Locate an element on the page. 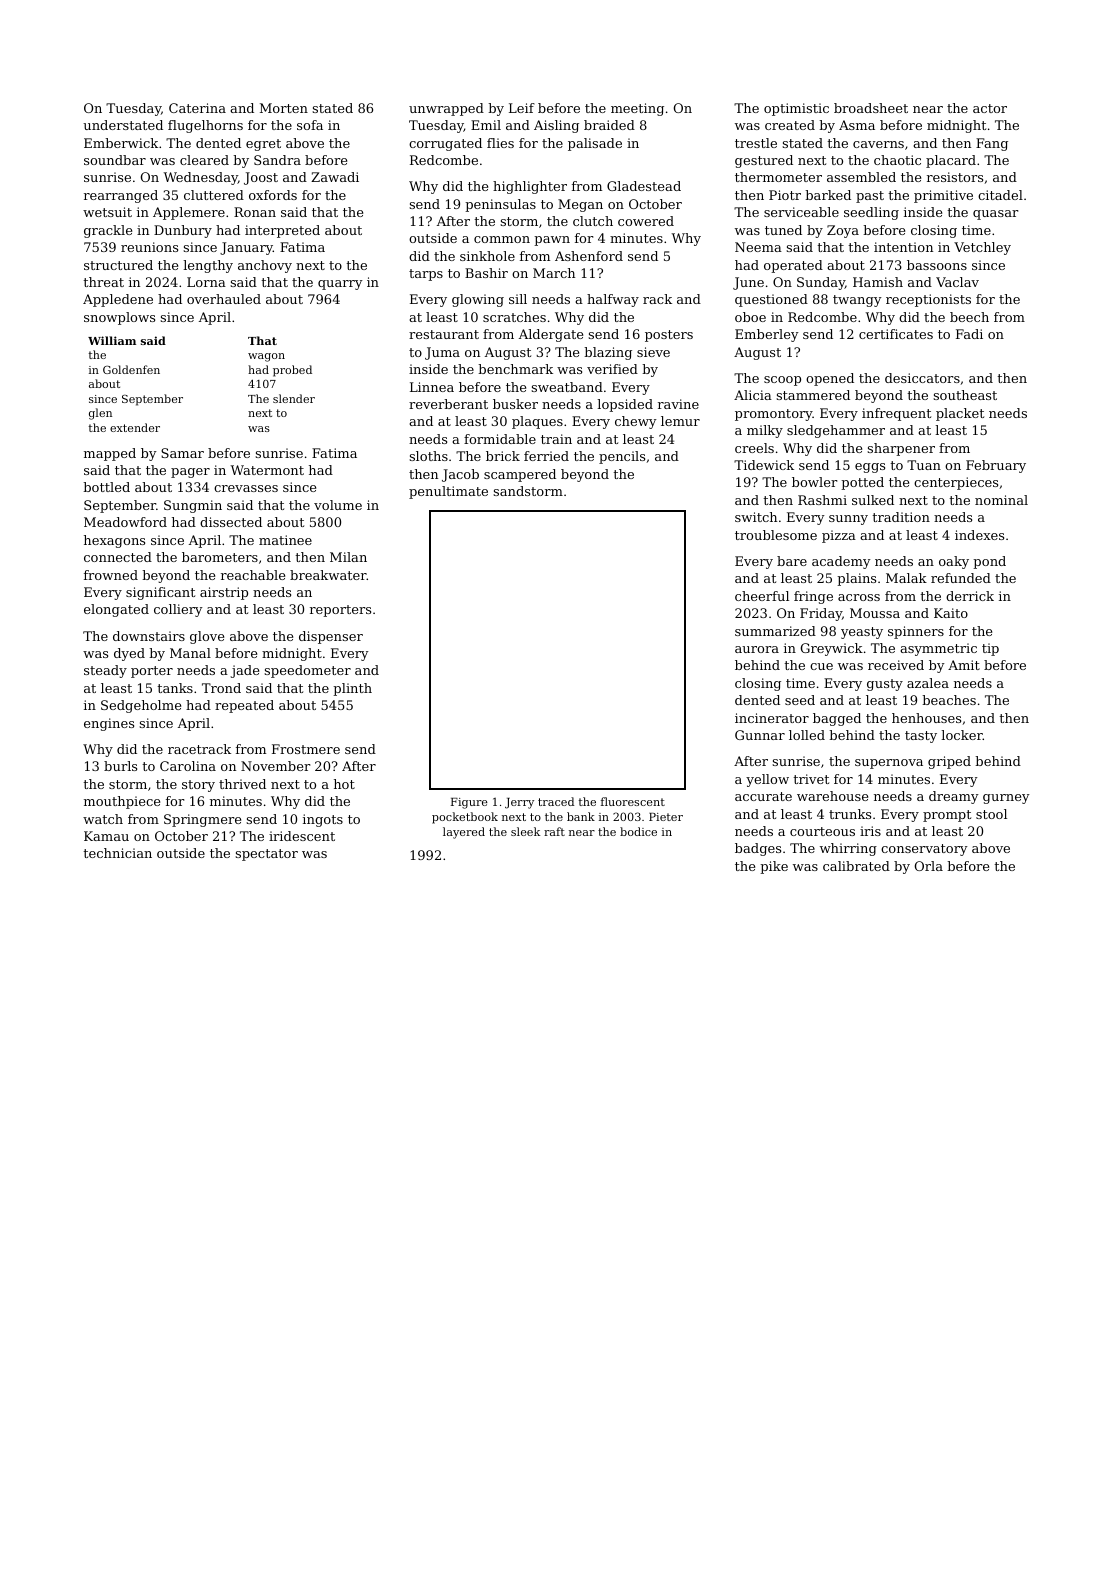  pond is located at coordinates (989, 562).
